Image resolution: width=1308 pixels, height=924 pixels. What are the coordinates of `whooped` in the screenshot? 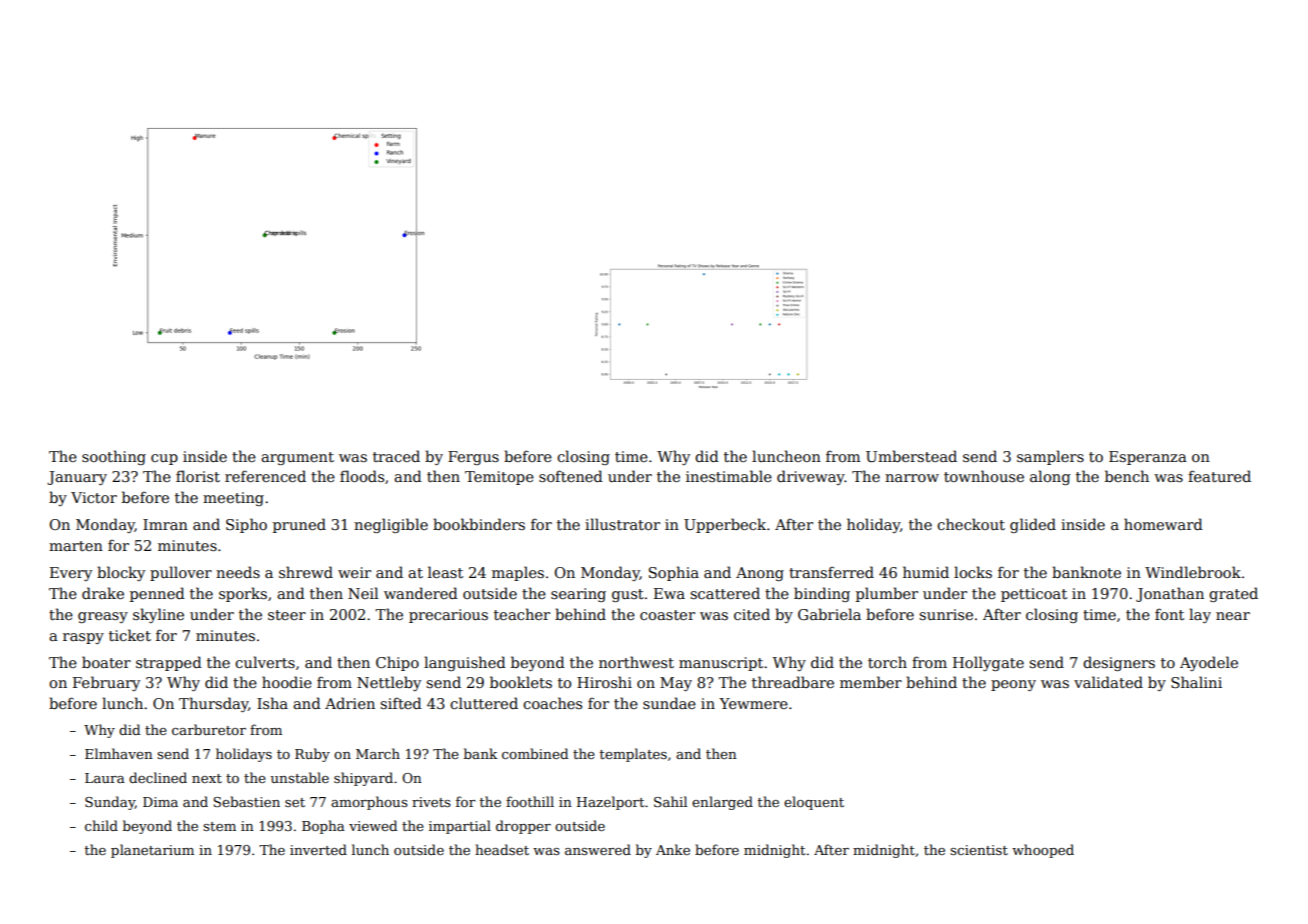 It's located at (1043, 851).
